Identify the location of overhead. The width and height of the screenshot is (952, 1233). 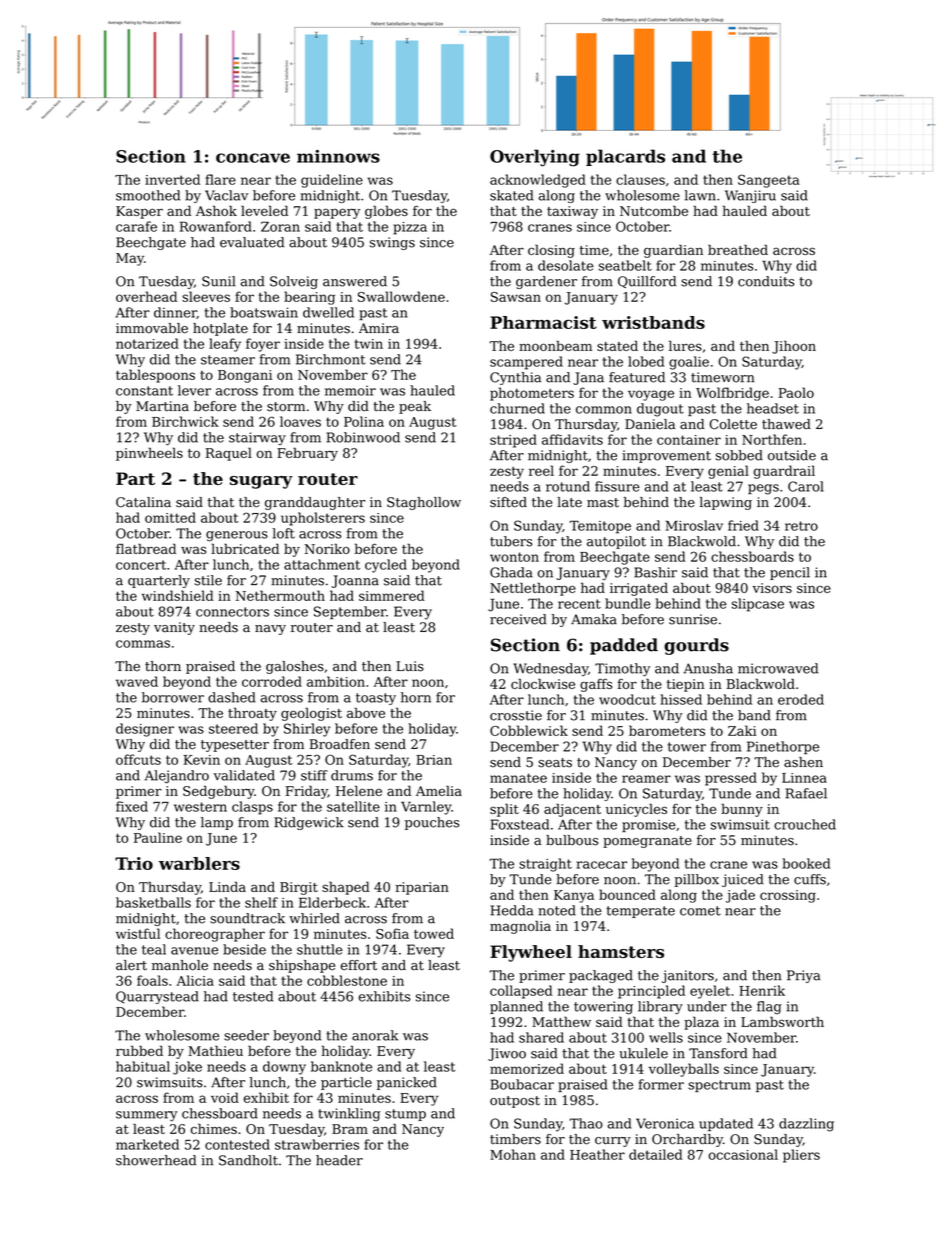
(146, 296).
